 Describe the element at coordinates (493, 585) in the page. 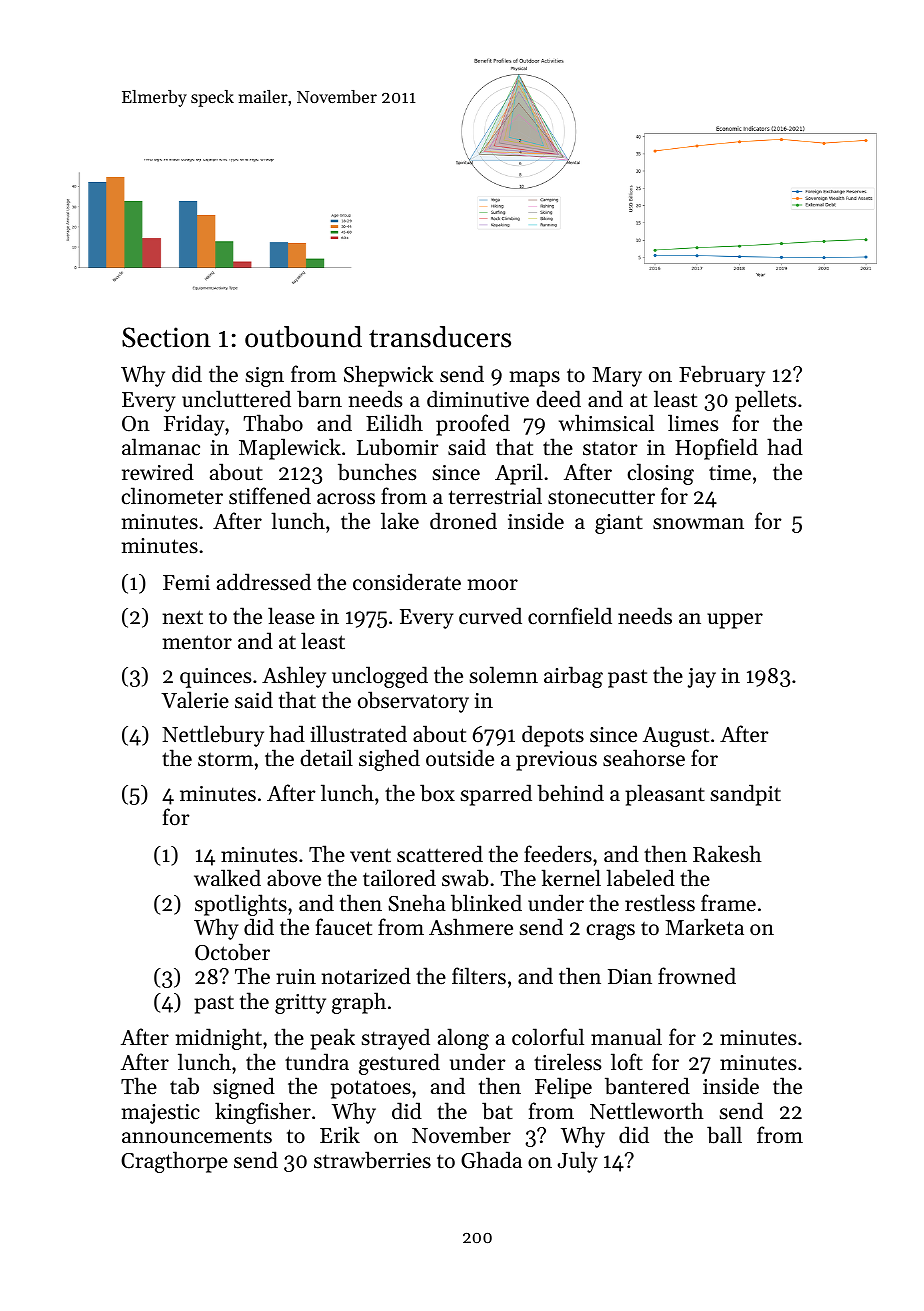

I see `moor` at that location.
